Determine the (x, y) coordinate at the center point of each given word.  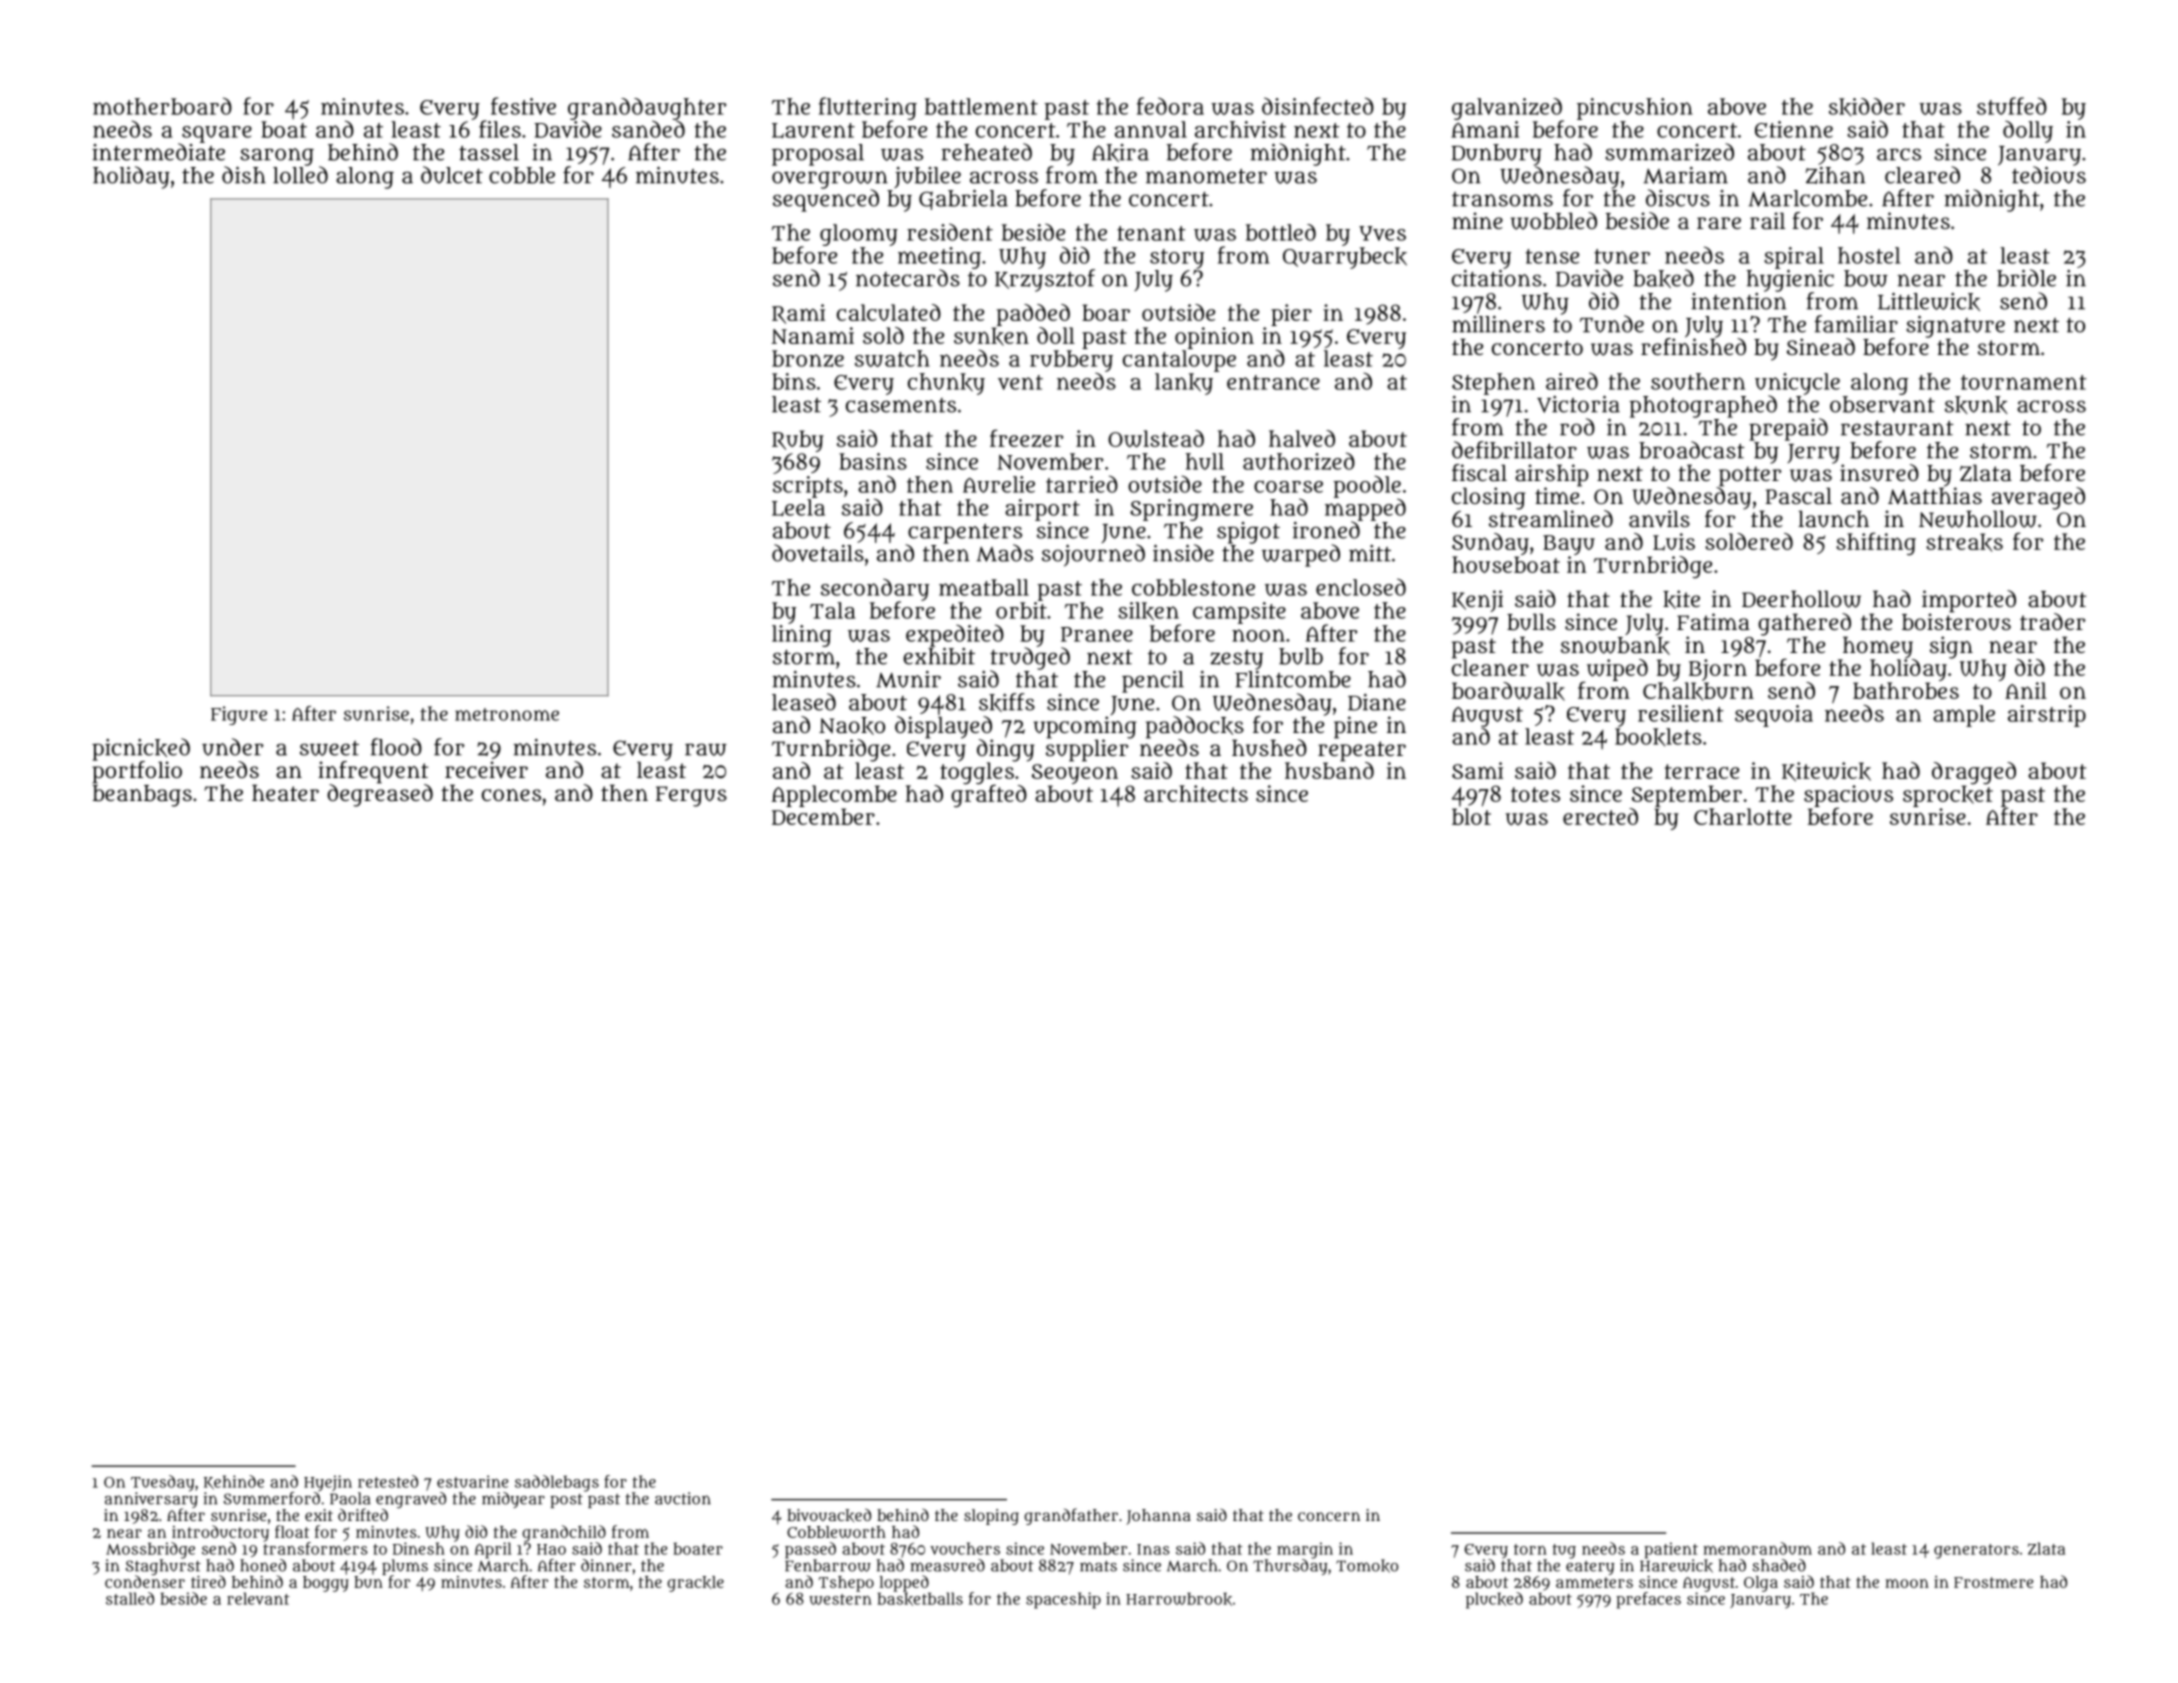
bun (368, 1582)
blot (1471, 816)
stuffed (2012, 106)
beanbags (142, 796)
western (840, 1599)
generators (1976, 1551)
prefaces (1648, 1600)
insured (1879, 472)
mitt (1370, 553)
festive (523, 106)
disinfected (1318, 106)
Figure (239, 715)
